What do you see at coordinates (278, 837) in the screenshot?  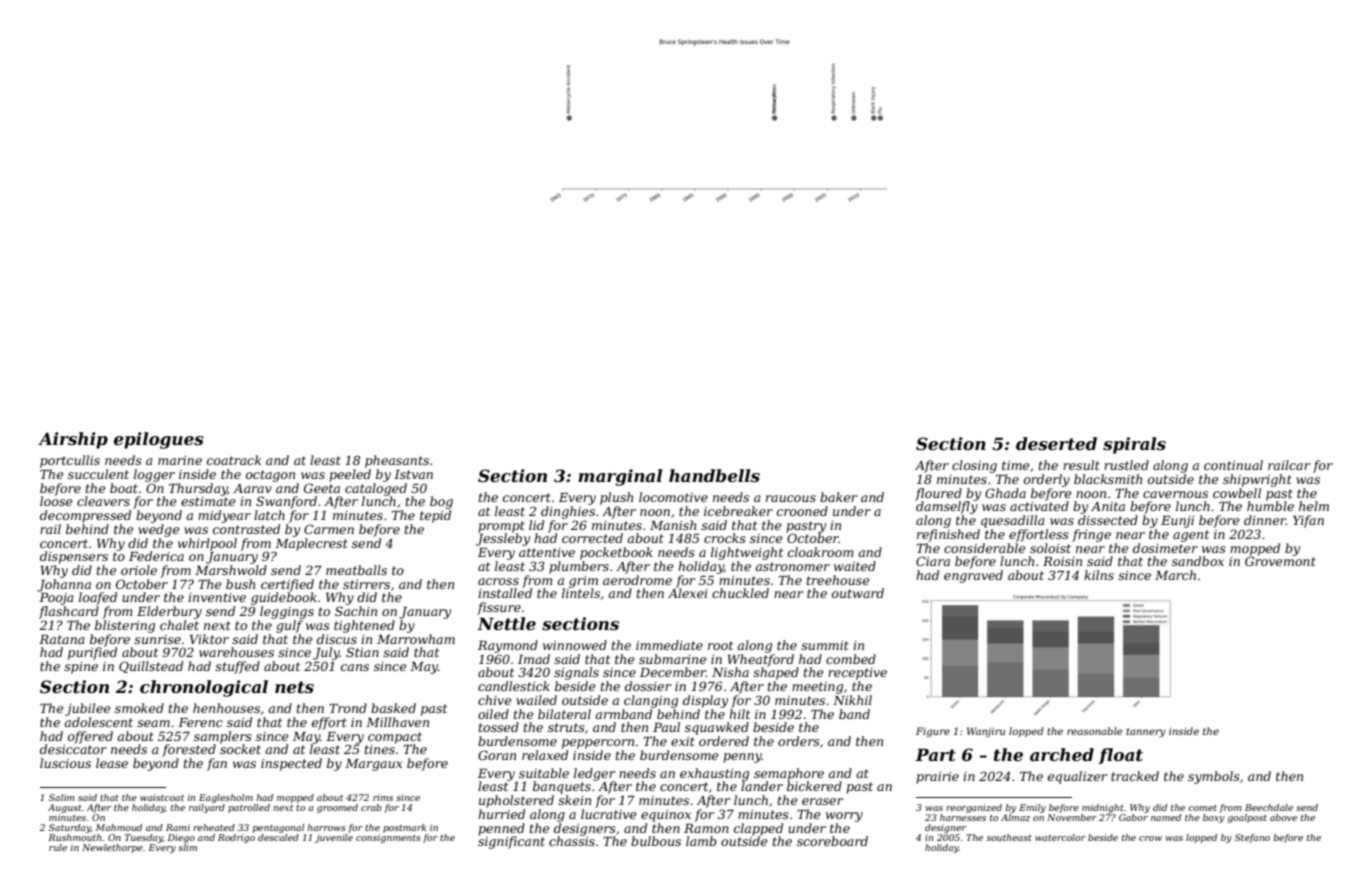 I see `descaled` at bounding box center [278, 837].
